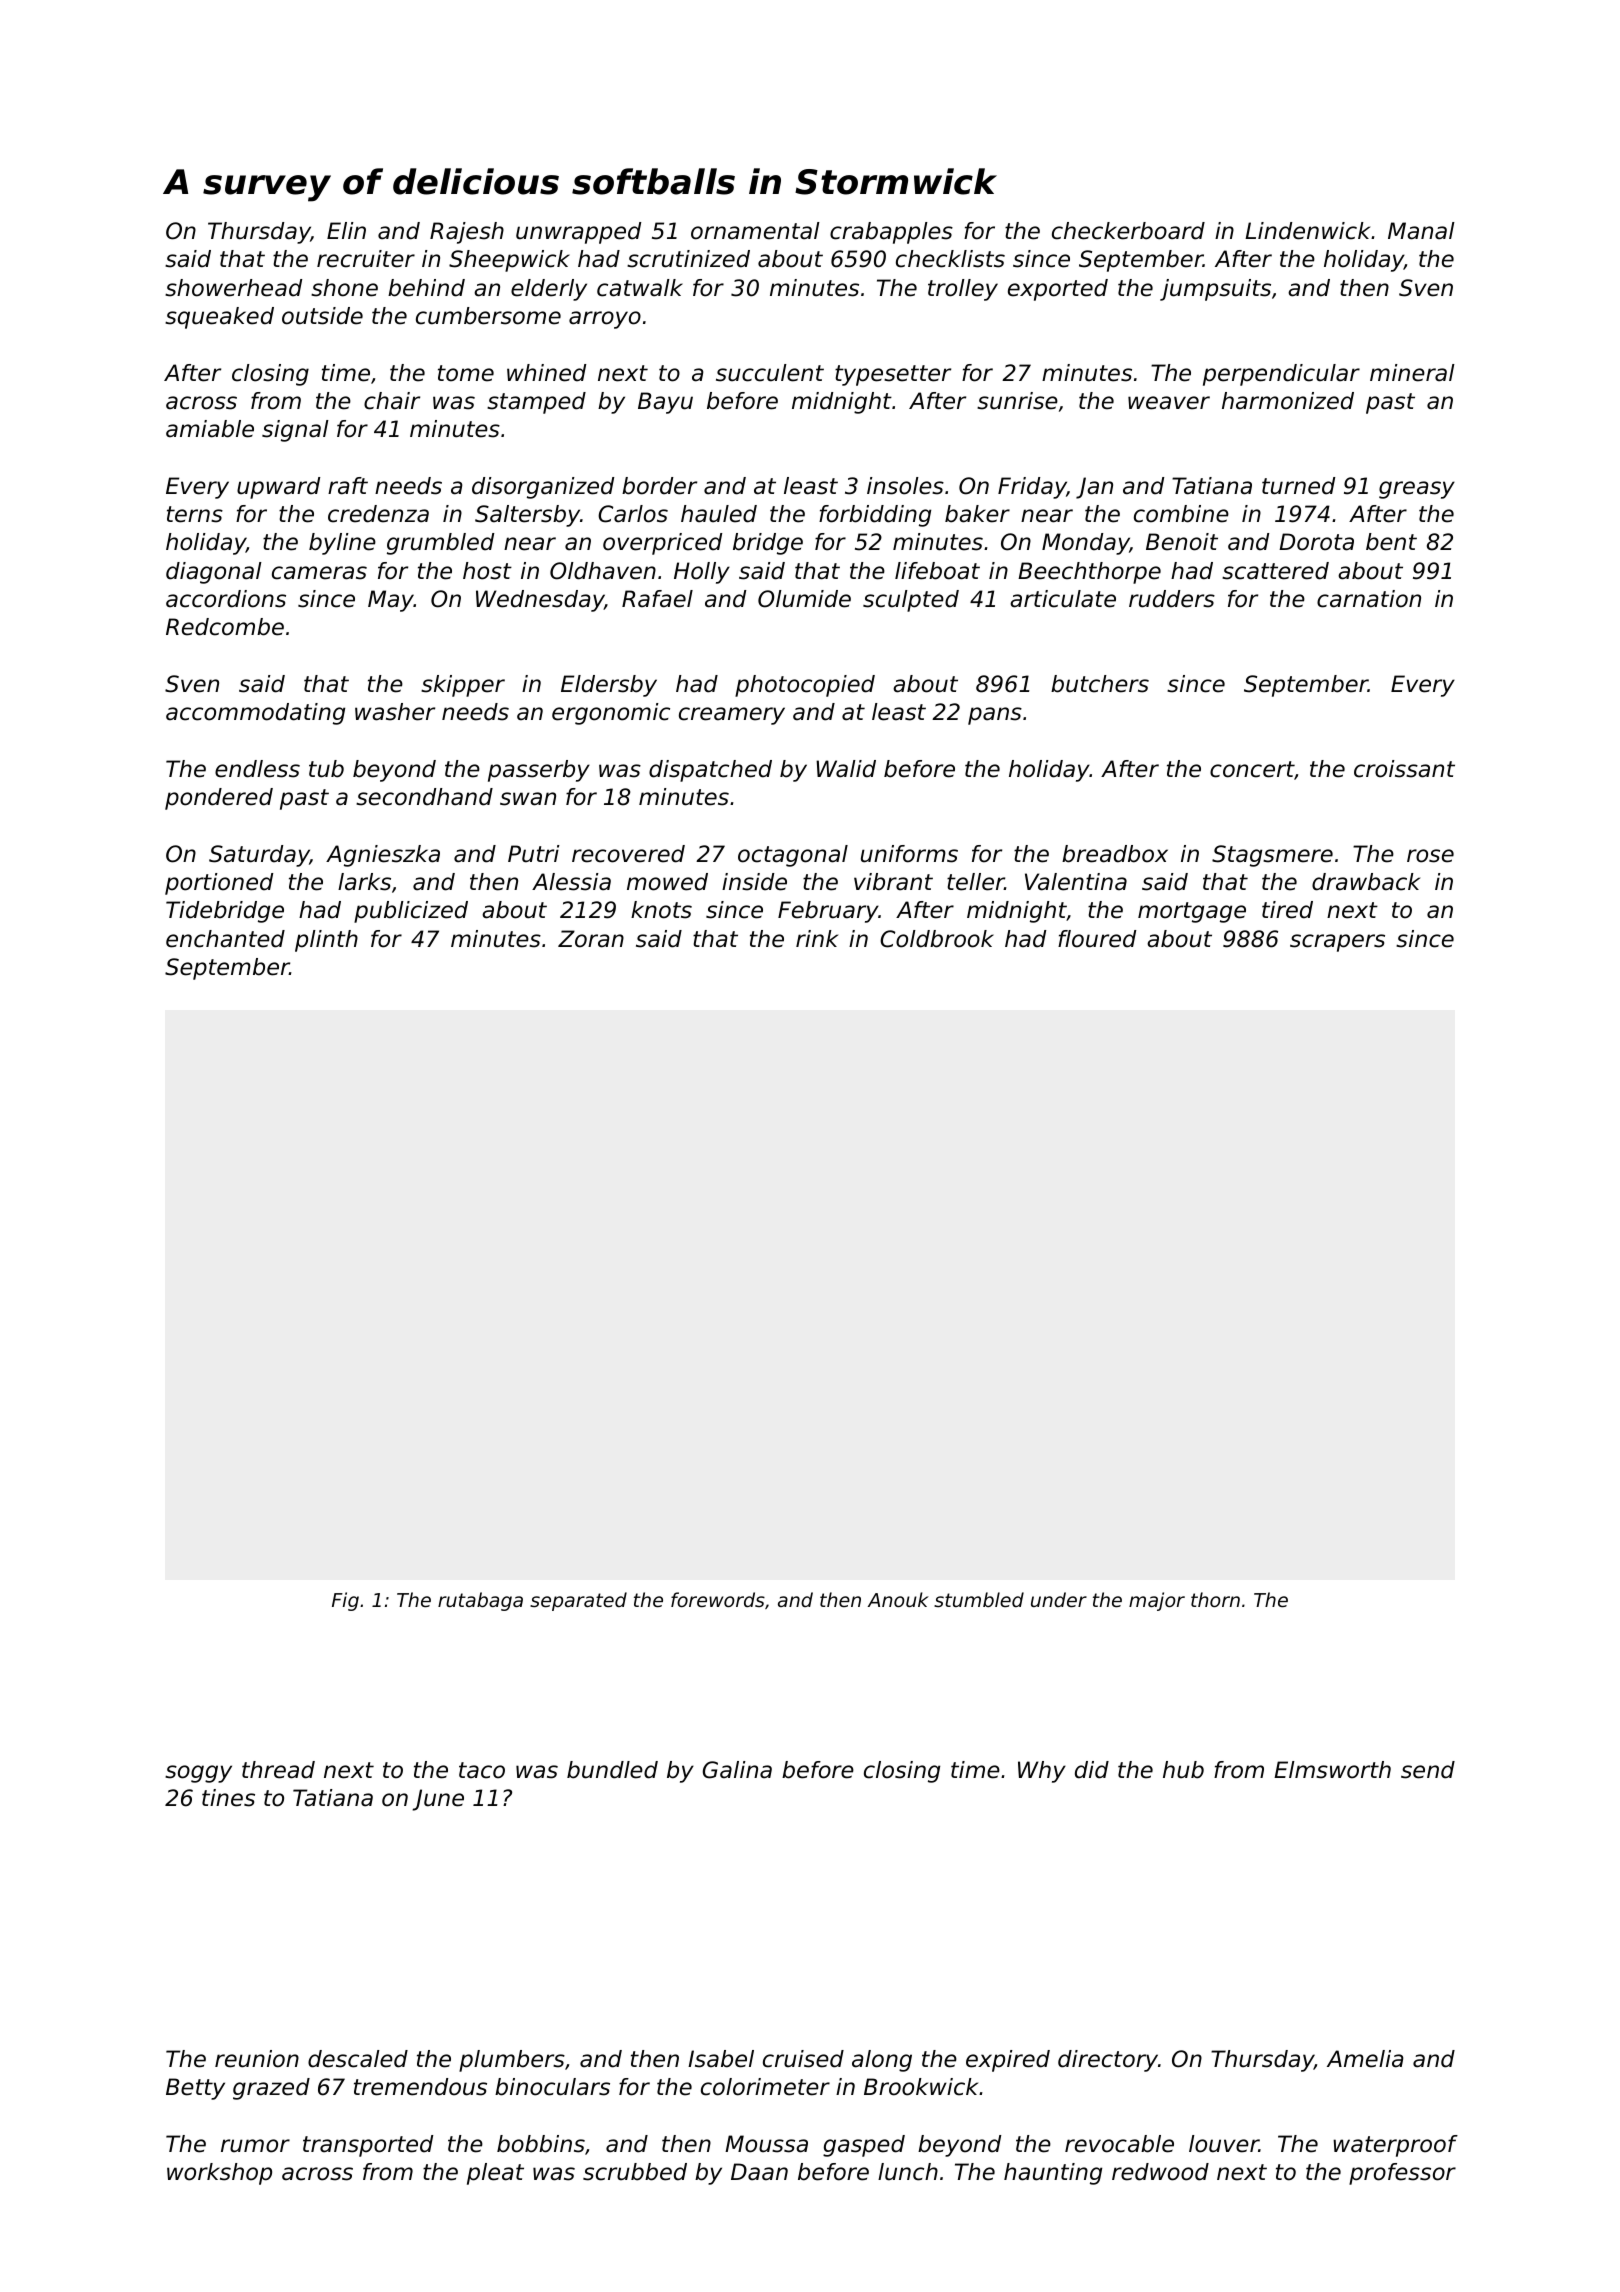 The height and width of the page is (2292, 1620). Describe the element at coordinates (1008, 2061) in the page. I see `expired` at that location.
